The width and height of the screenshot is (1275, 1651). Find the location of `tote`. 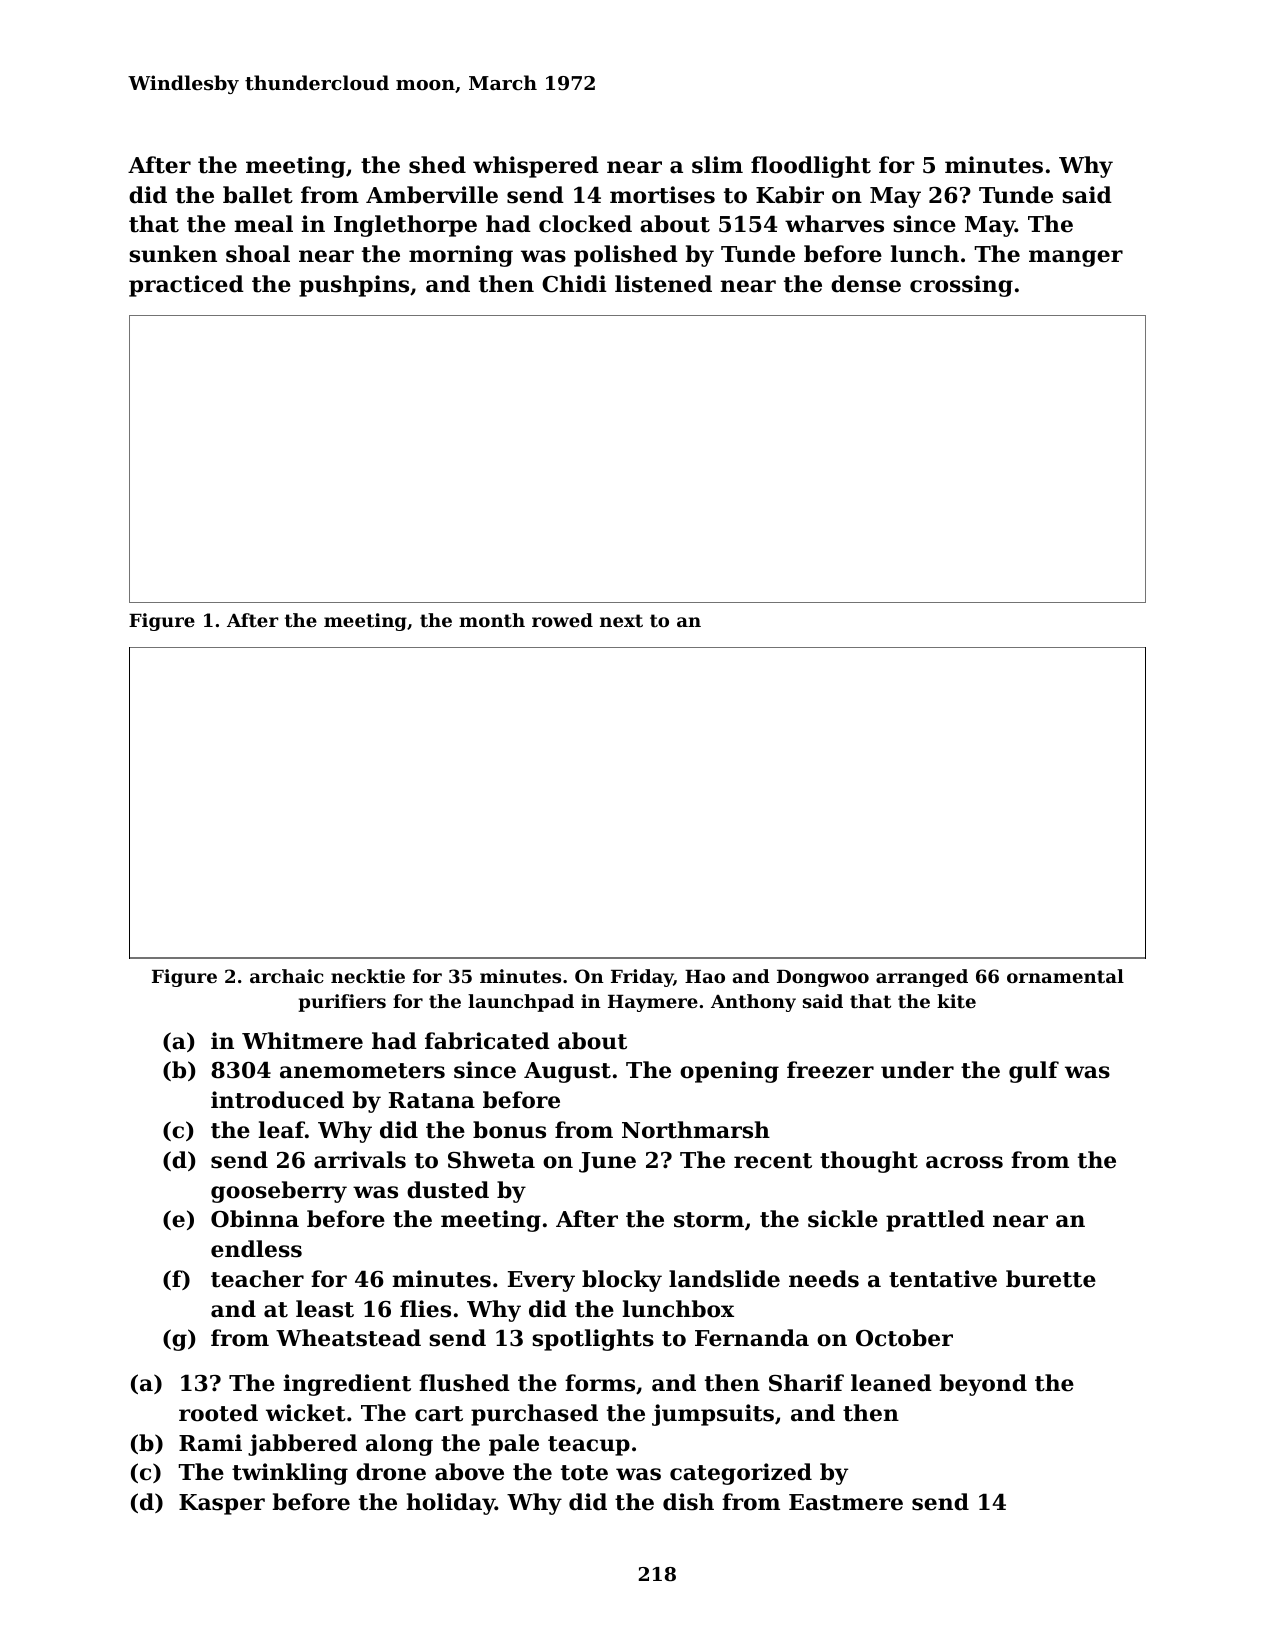

tote is located at coordinates (584, 1473).
